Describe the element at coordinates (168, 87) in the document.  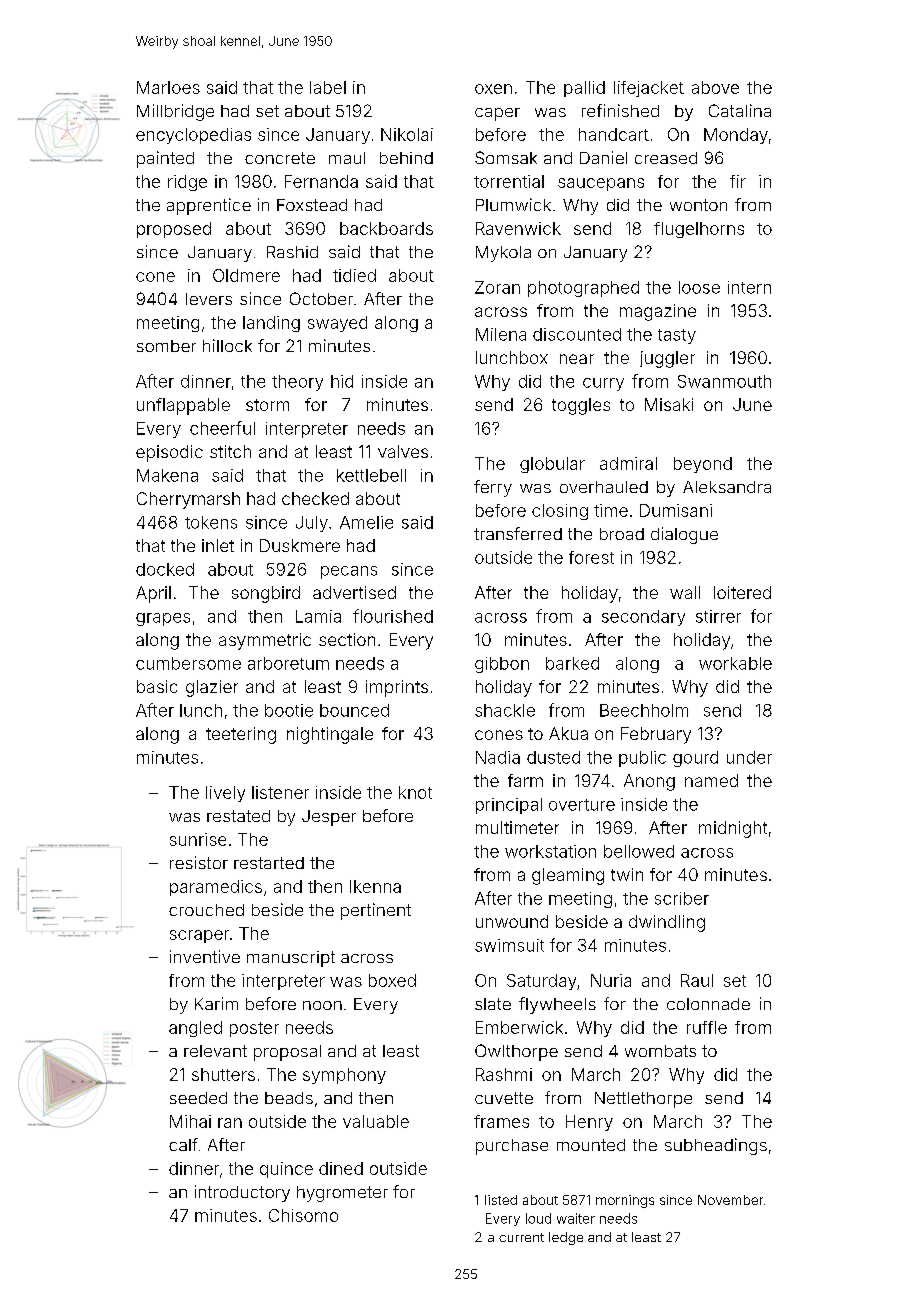
I see `Marloes` at that location.
